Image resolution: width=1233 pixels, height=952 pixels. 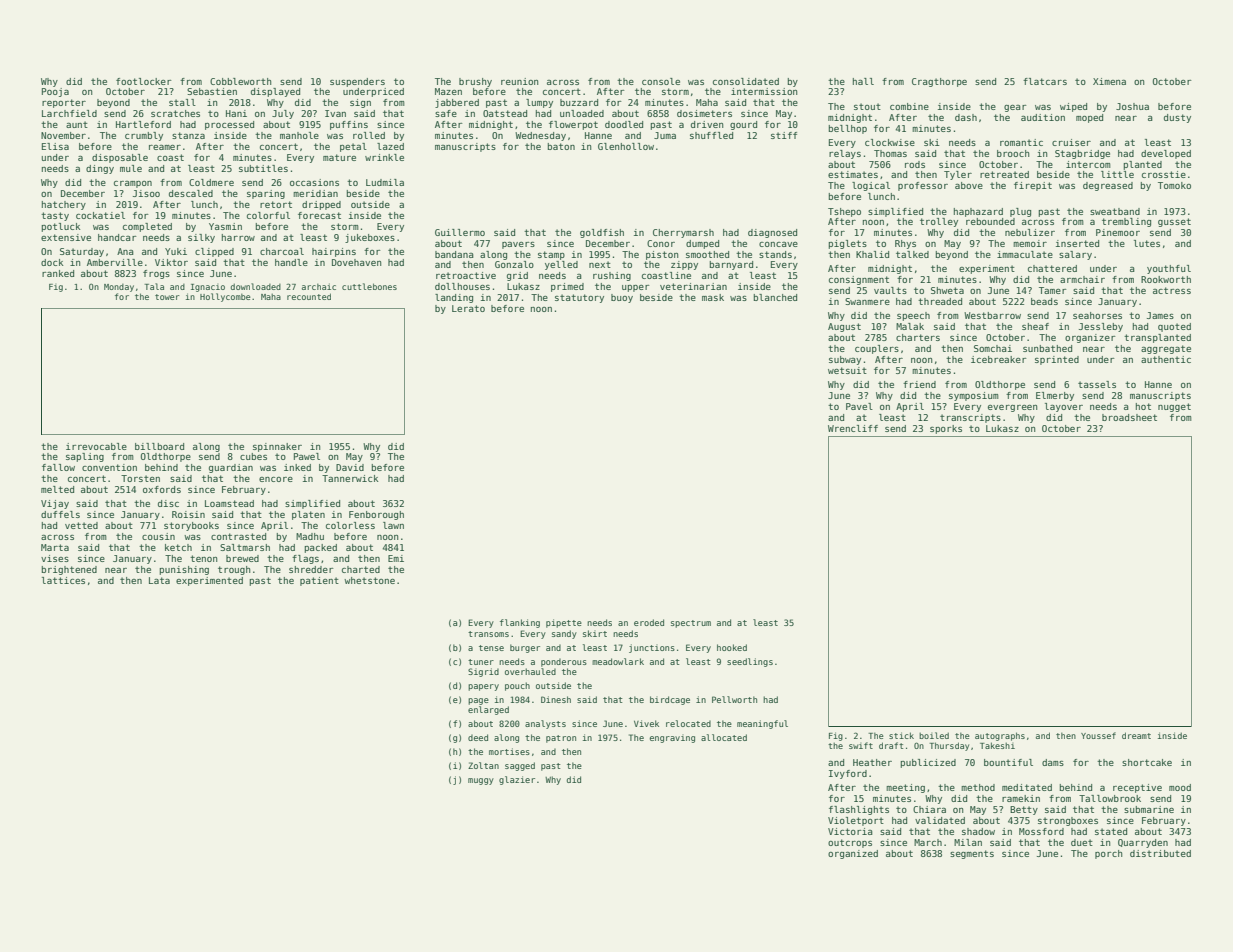 What do you see at coordinates (923, 186) in the image?
I see `professor` at bounding box center [923, 186].
